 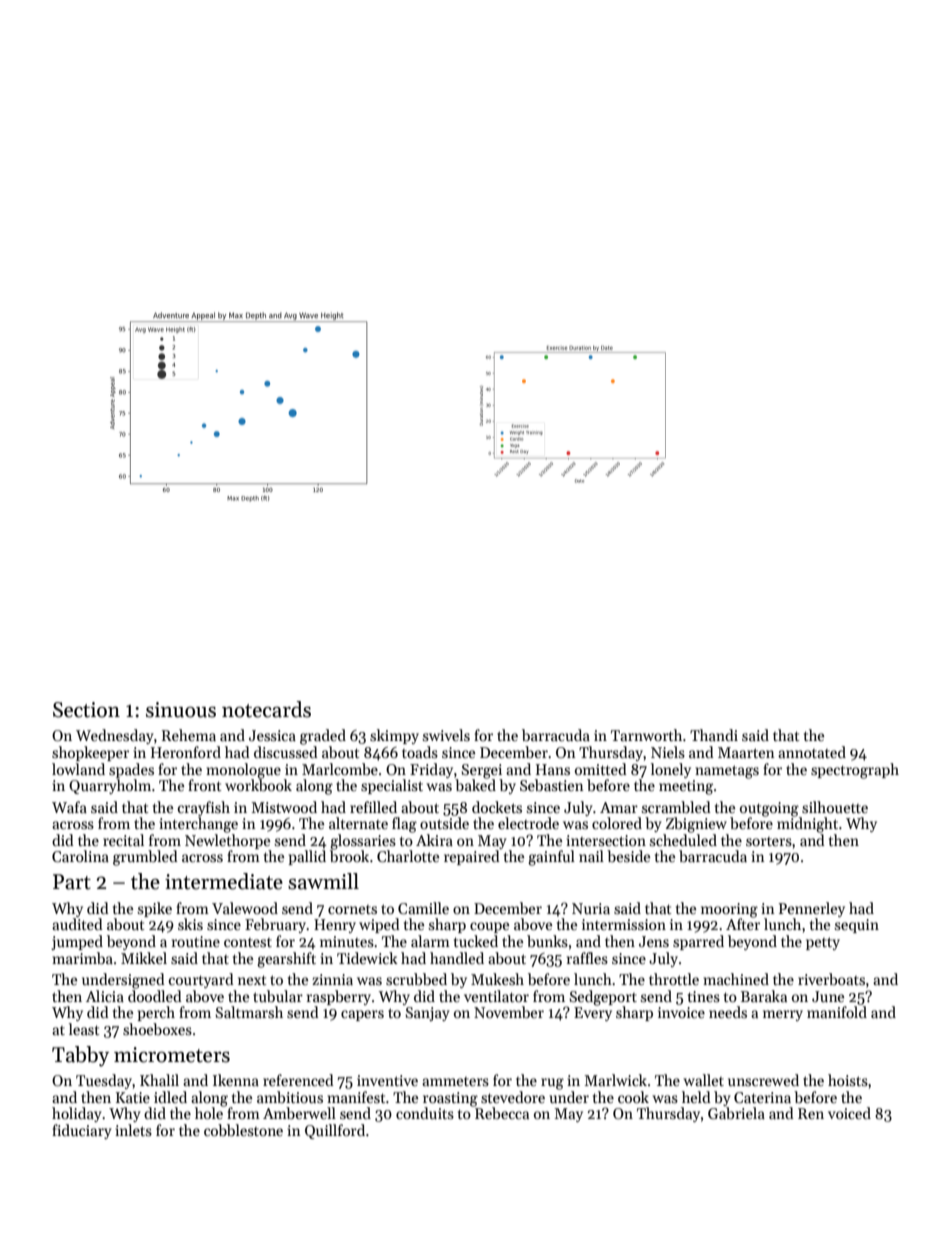 I want to click on recital, so click(x=123, y=840).
